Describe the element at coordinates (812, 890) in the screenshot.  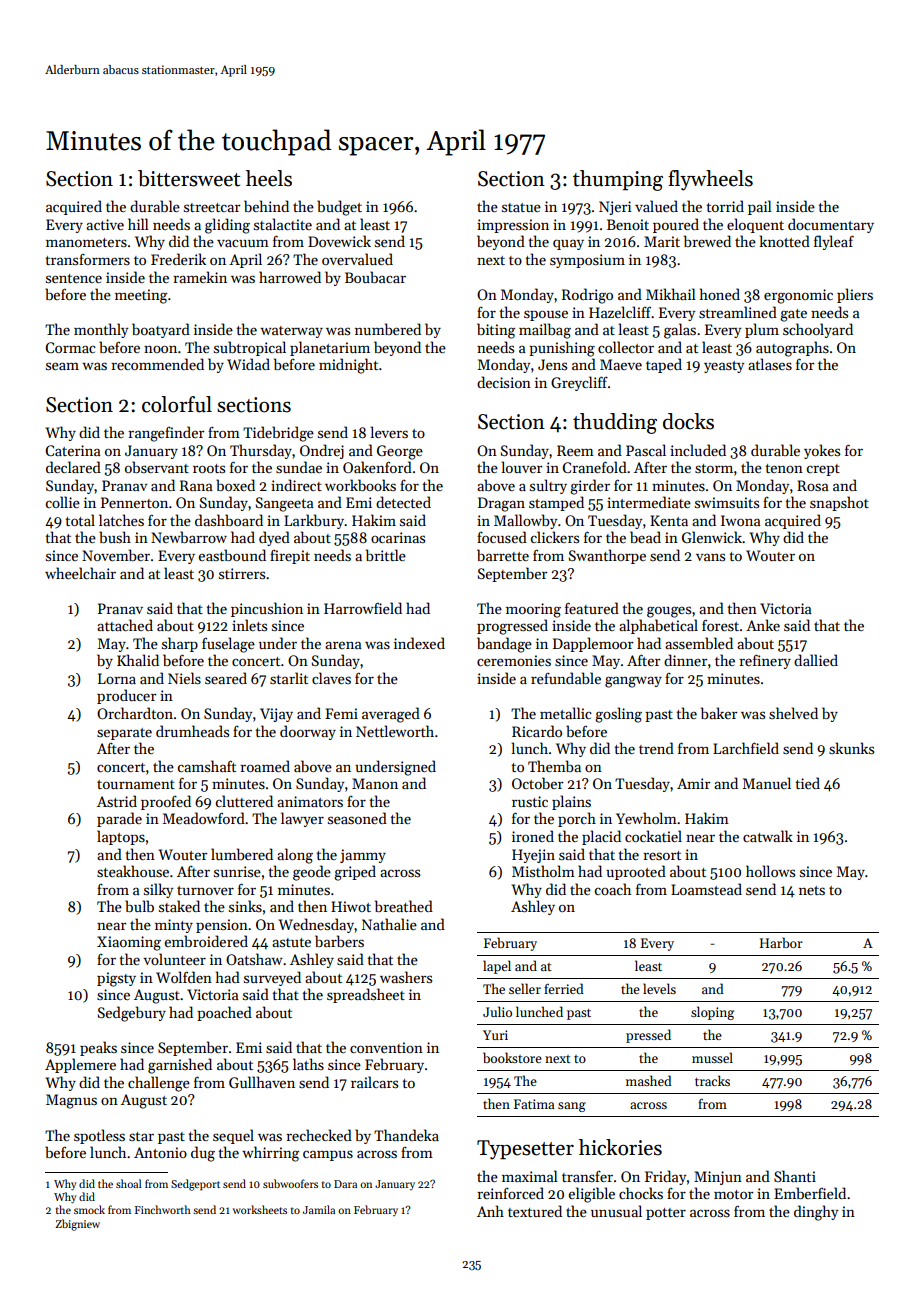
I see `nets` at that location.
